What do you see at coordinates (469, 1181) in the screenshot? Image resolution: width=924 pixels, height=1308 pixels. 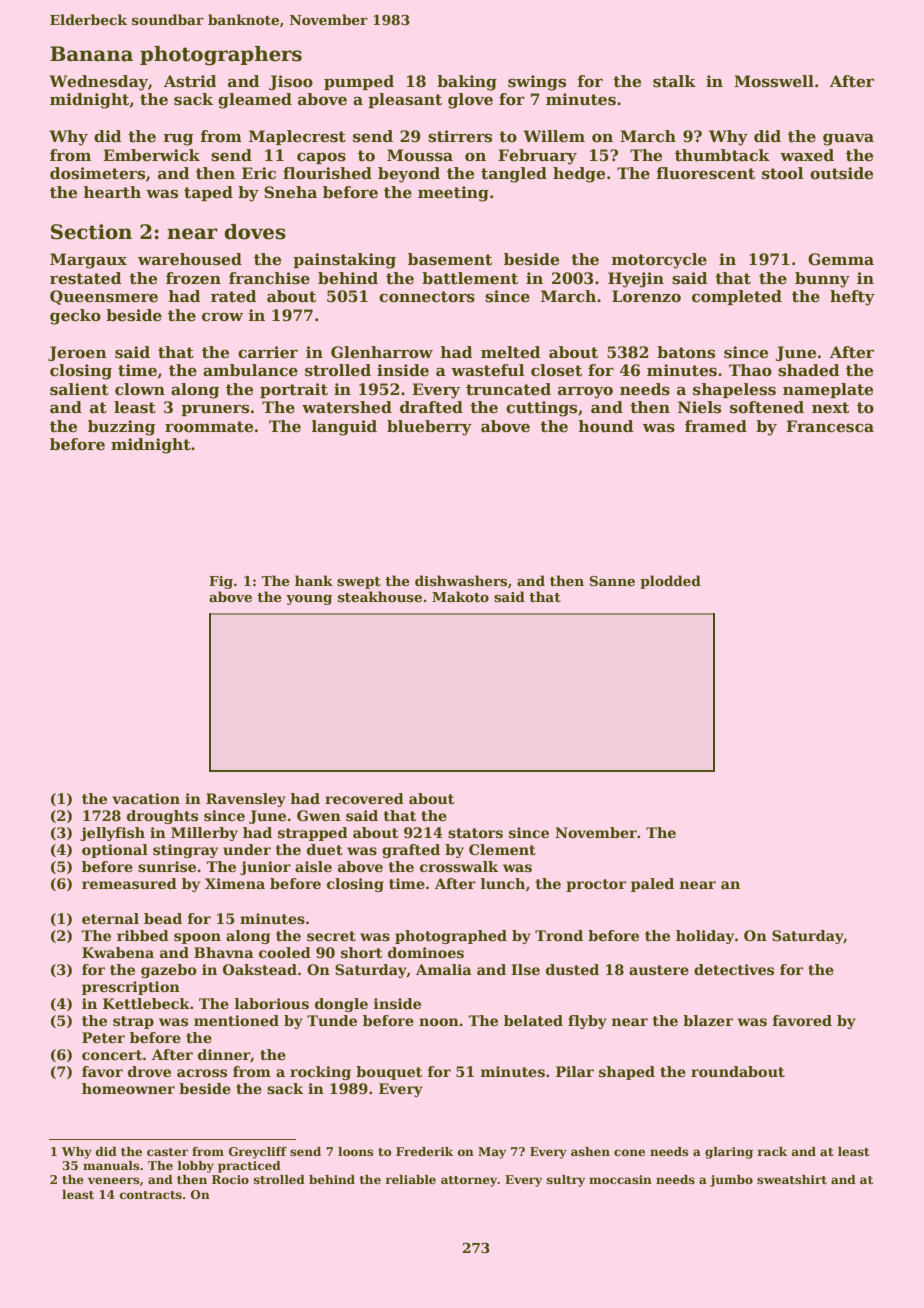 I see `attorney` at bounding box center [469, 1181].
